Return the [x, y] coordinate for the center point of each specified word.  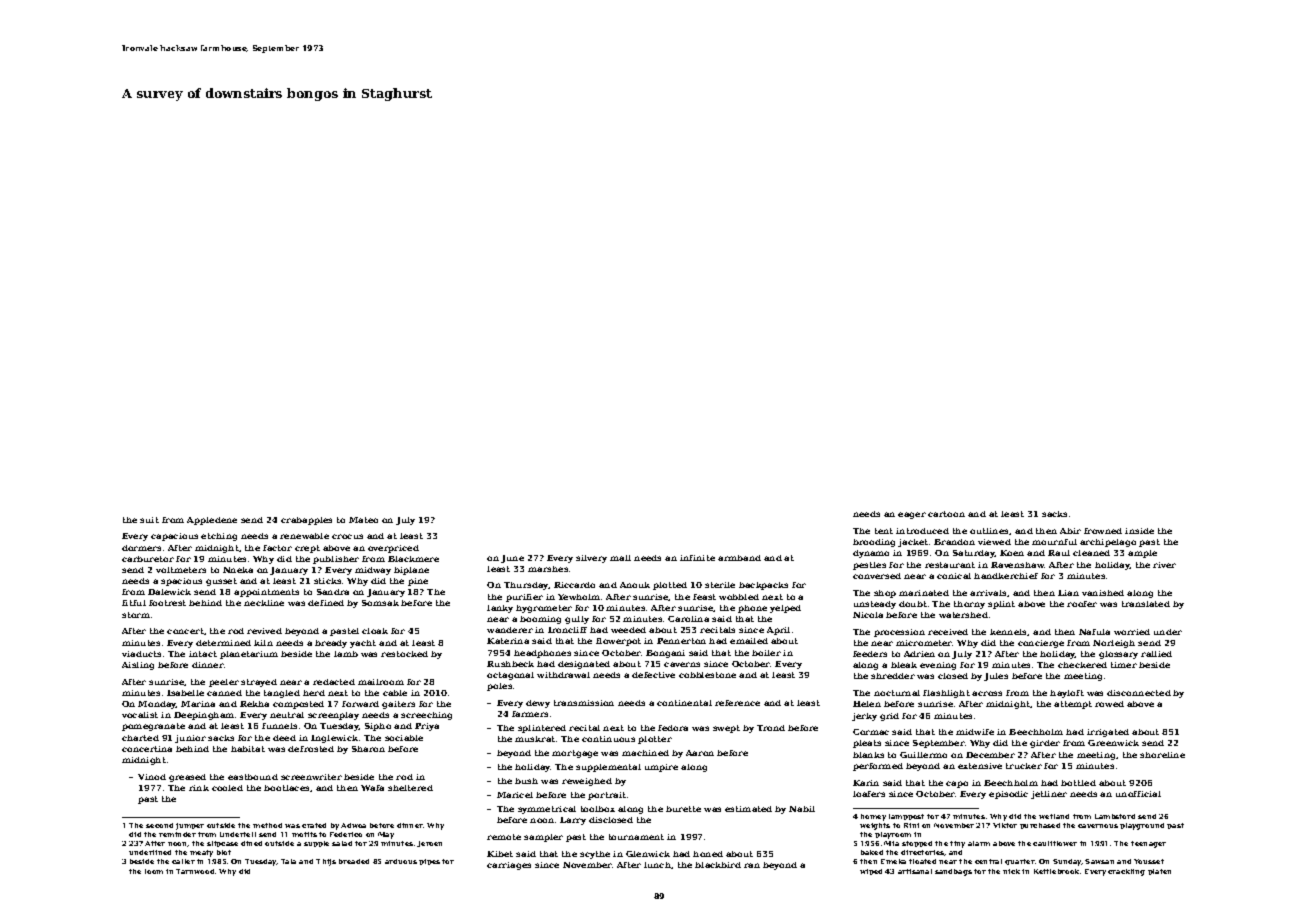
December [990, 755]
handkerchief [1006, 576]
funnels [279, 726]
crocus [347, 536]
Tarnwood [195, 871]
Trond [771, 728]
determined [223, 643]
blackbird [718, 865]
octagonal [510, 676]
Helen [867, 704]
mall [620, 558]
